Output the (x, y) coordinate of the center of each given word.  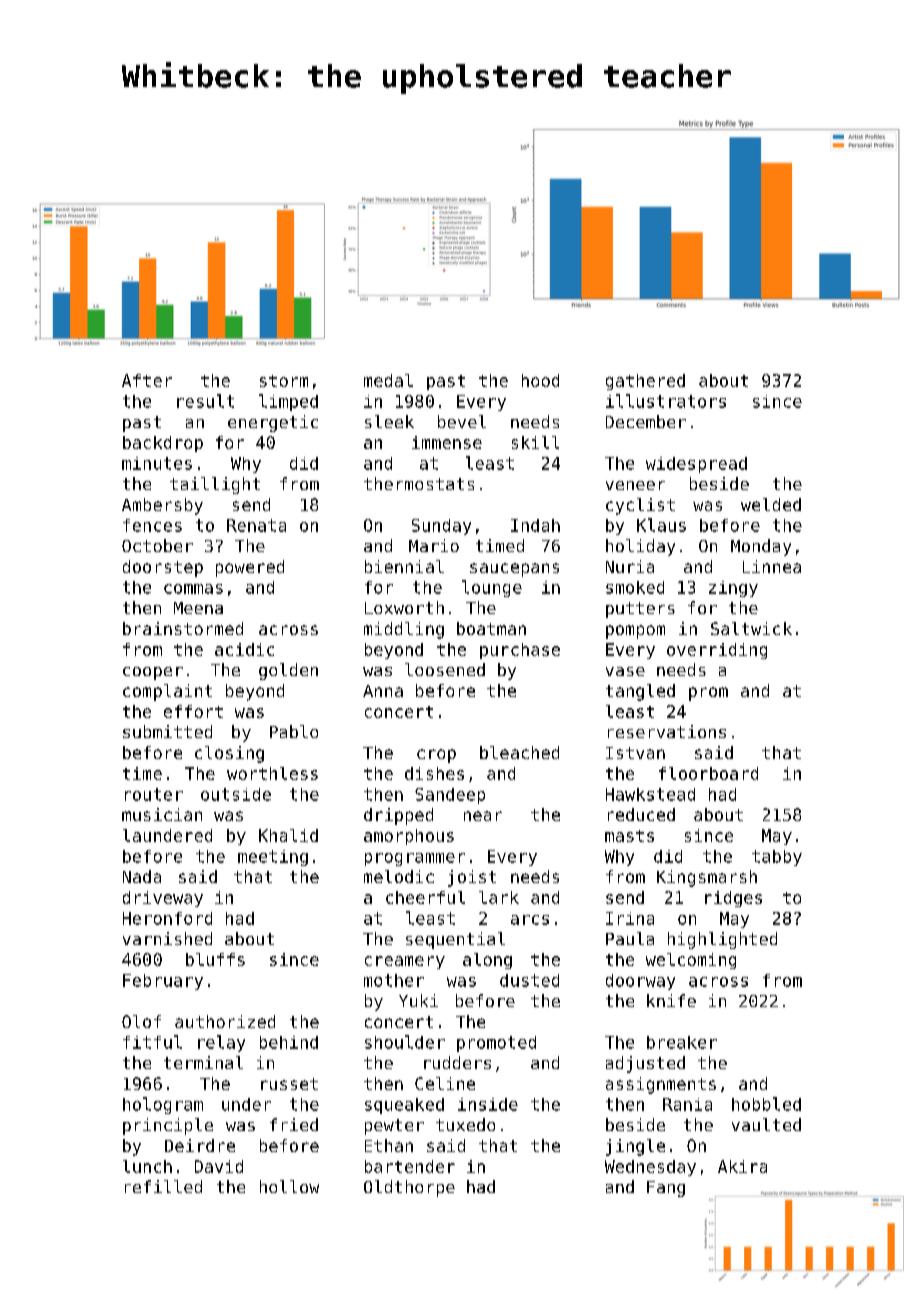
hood (540, 380)
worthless (272, 773)
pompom (635, 632)
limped (288, 402)
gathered (645, 382)
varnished (167, 938)
